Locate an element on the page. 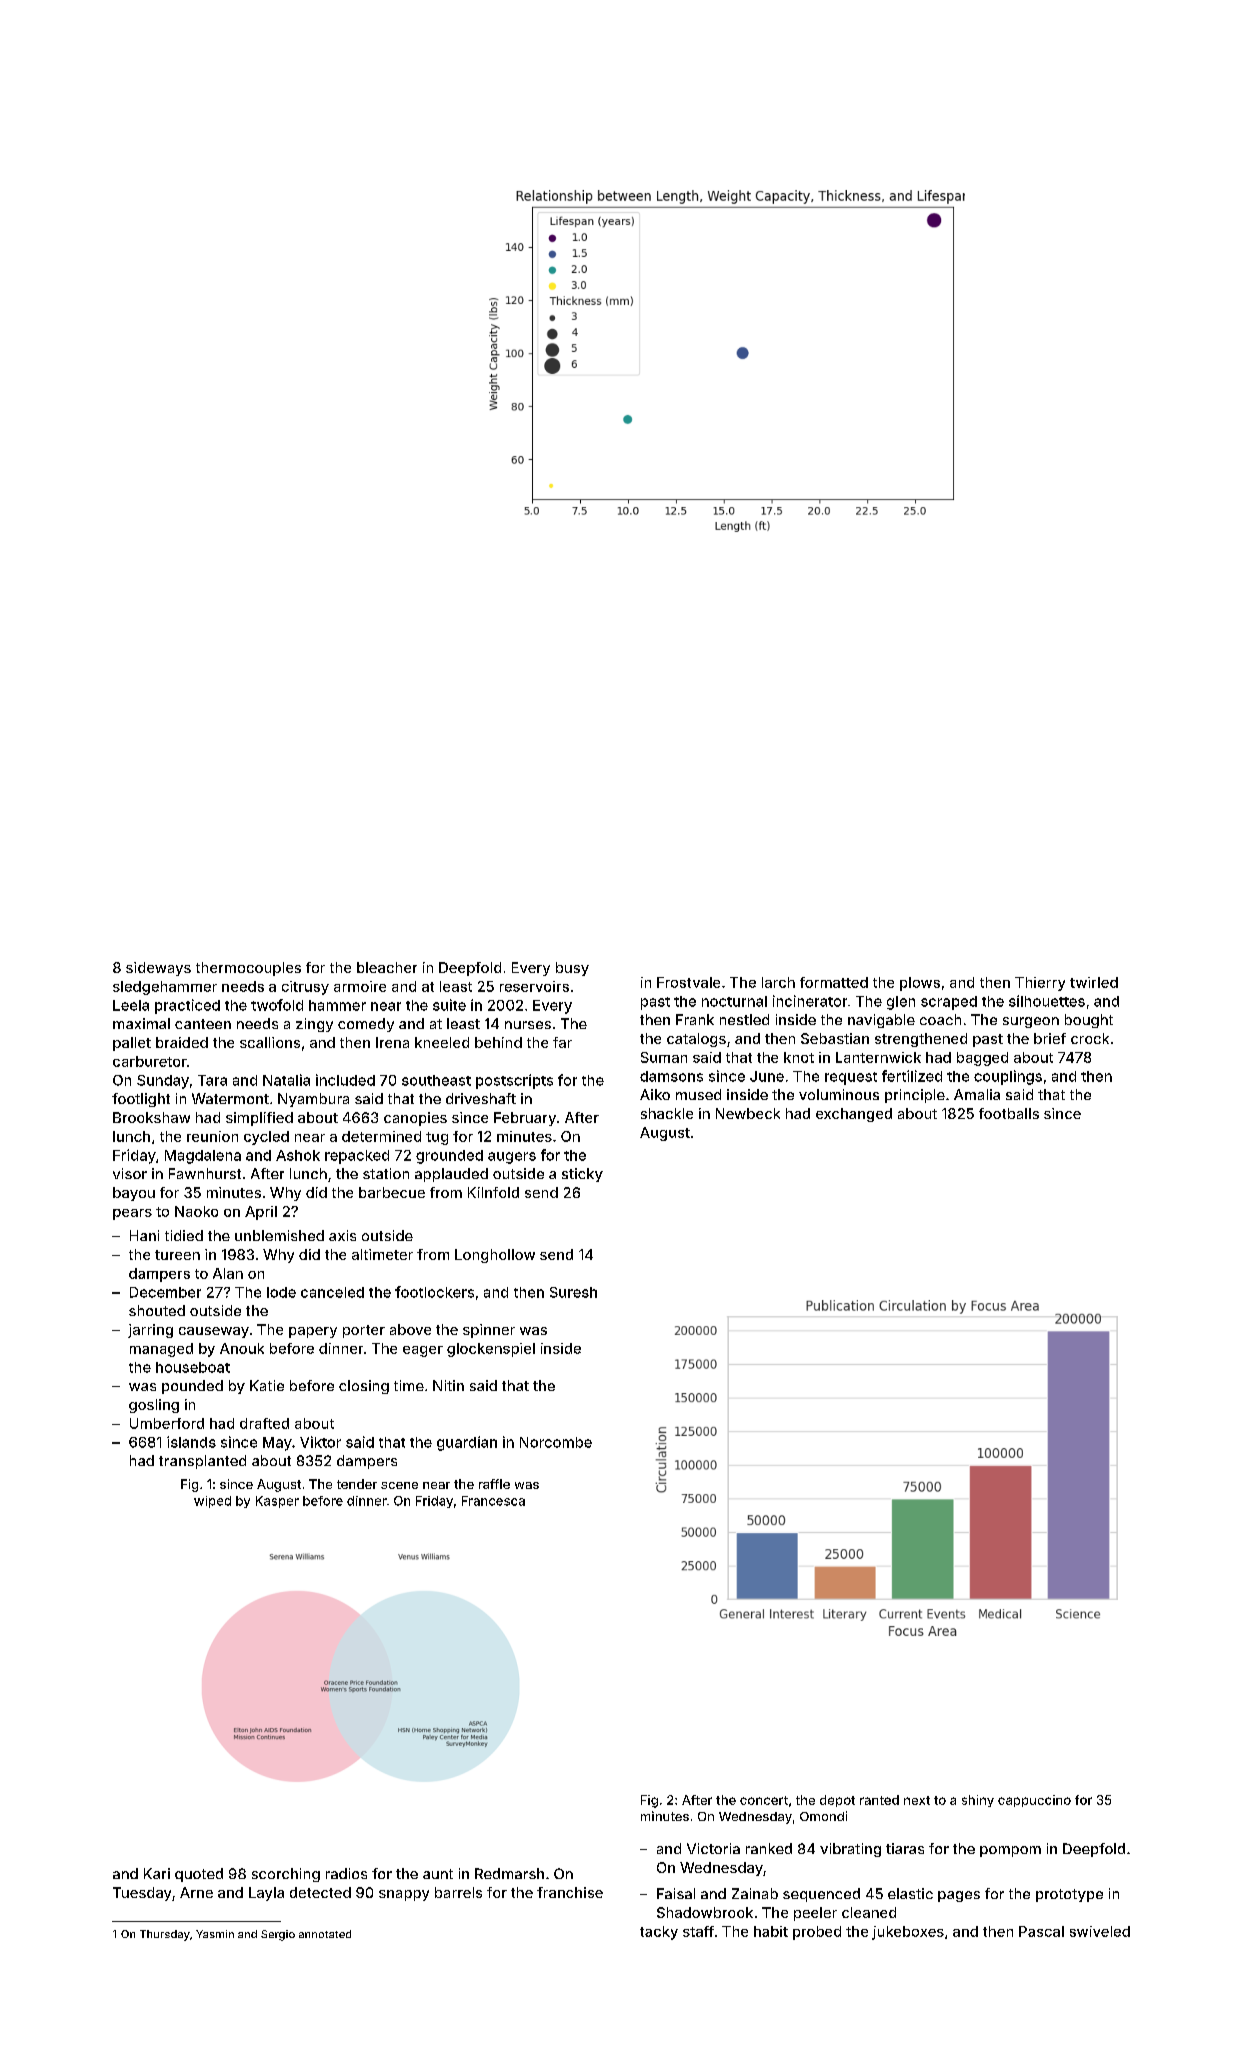  raffle is located at coordinates (494, 1484).
